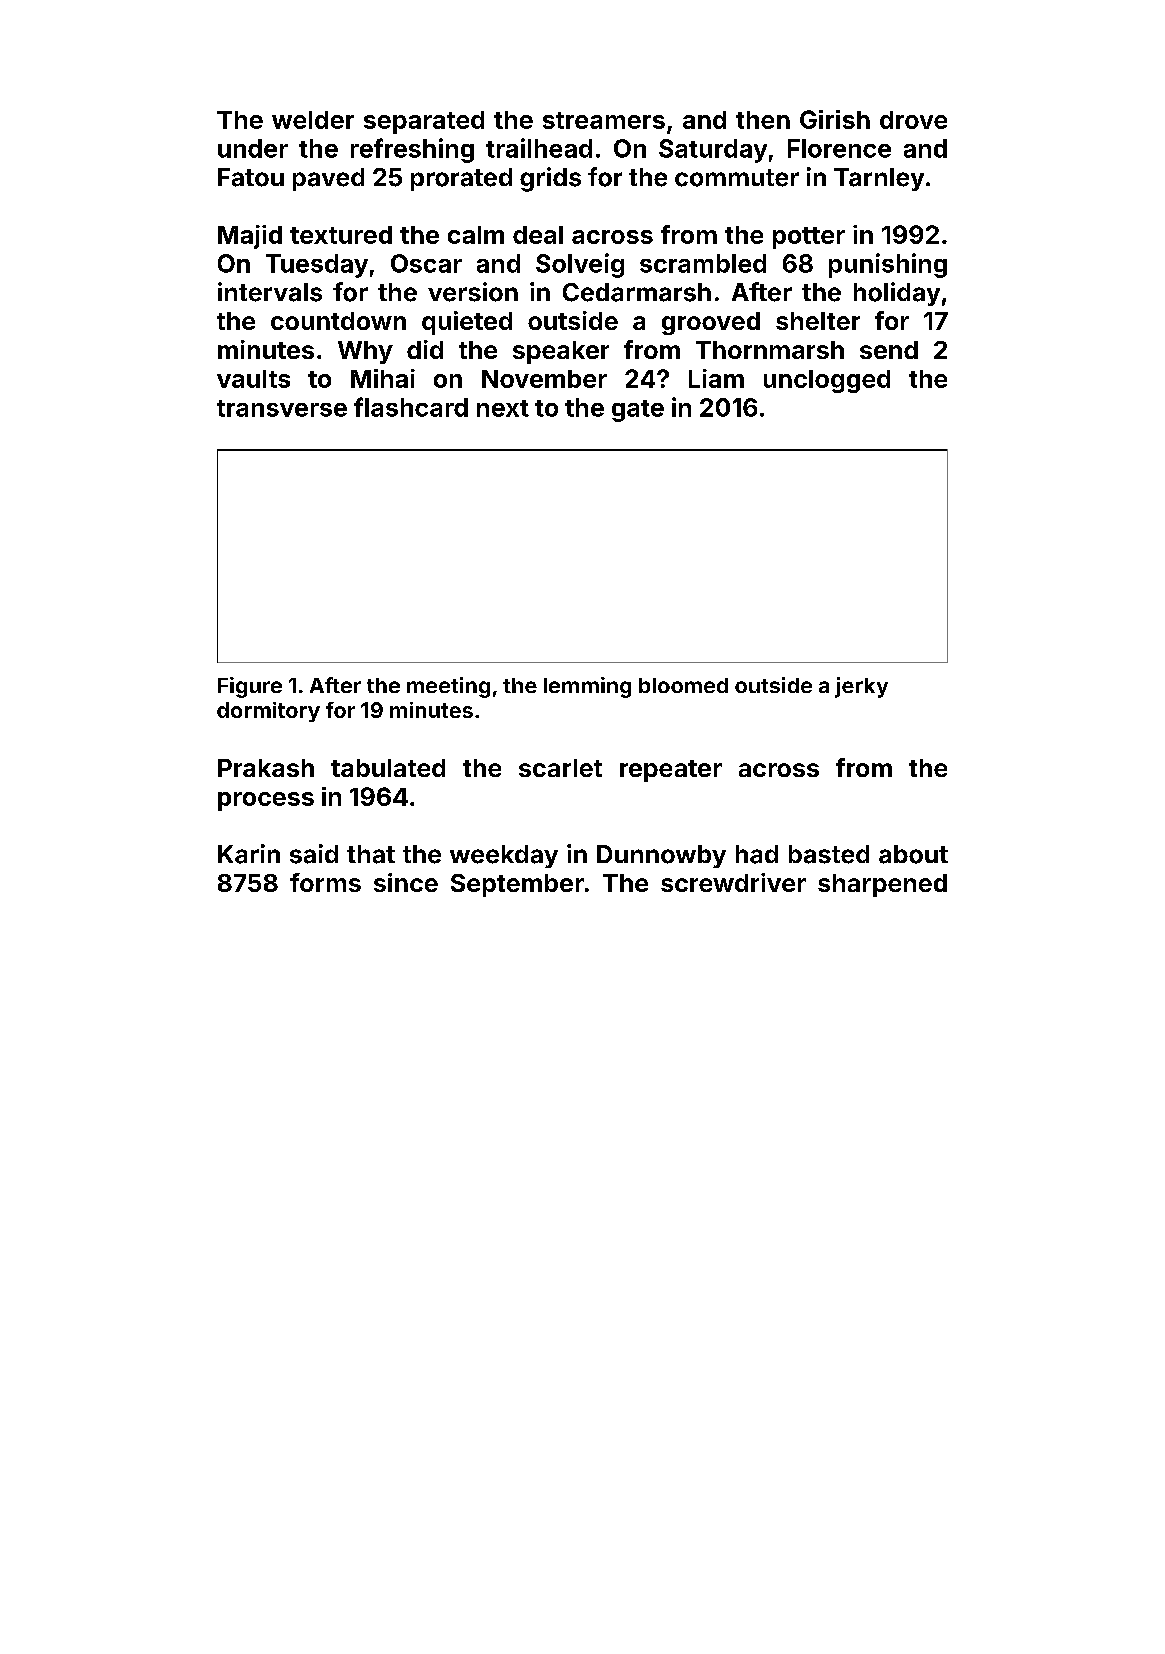 This screenshot has width=1165, height=1654. What do you see at coordinates (371, 854) in the screenshot?
I see `that` at bounding box center [371, 854].
